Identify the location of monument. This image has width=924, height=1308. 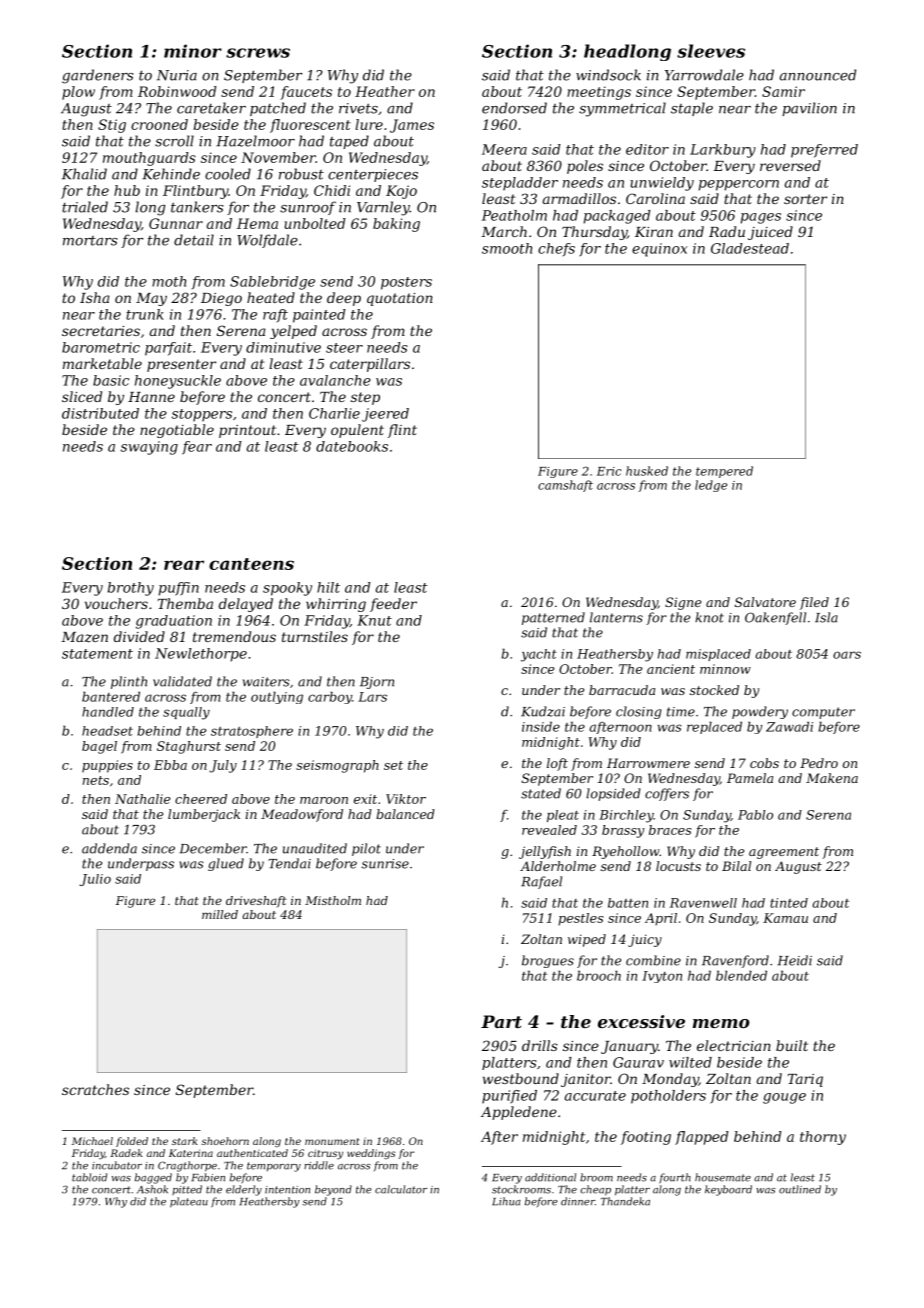
(332, 1141).
